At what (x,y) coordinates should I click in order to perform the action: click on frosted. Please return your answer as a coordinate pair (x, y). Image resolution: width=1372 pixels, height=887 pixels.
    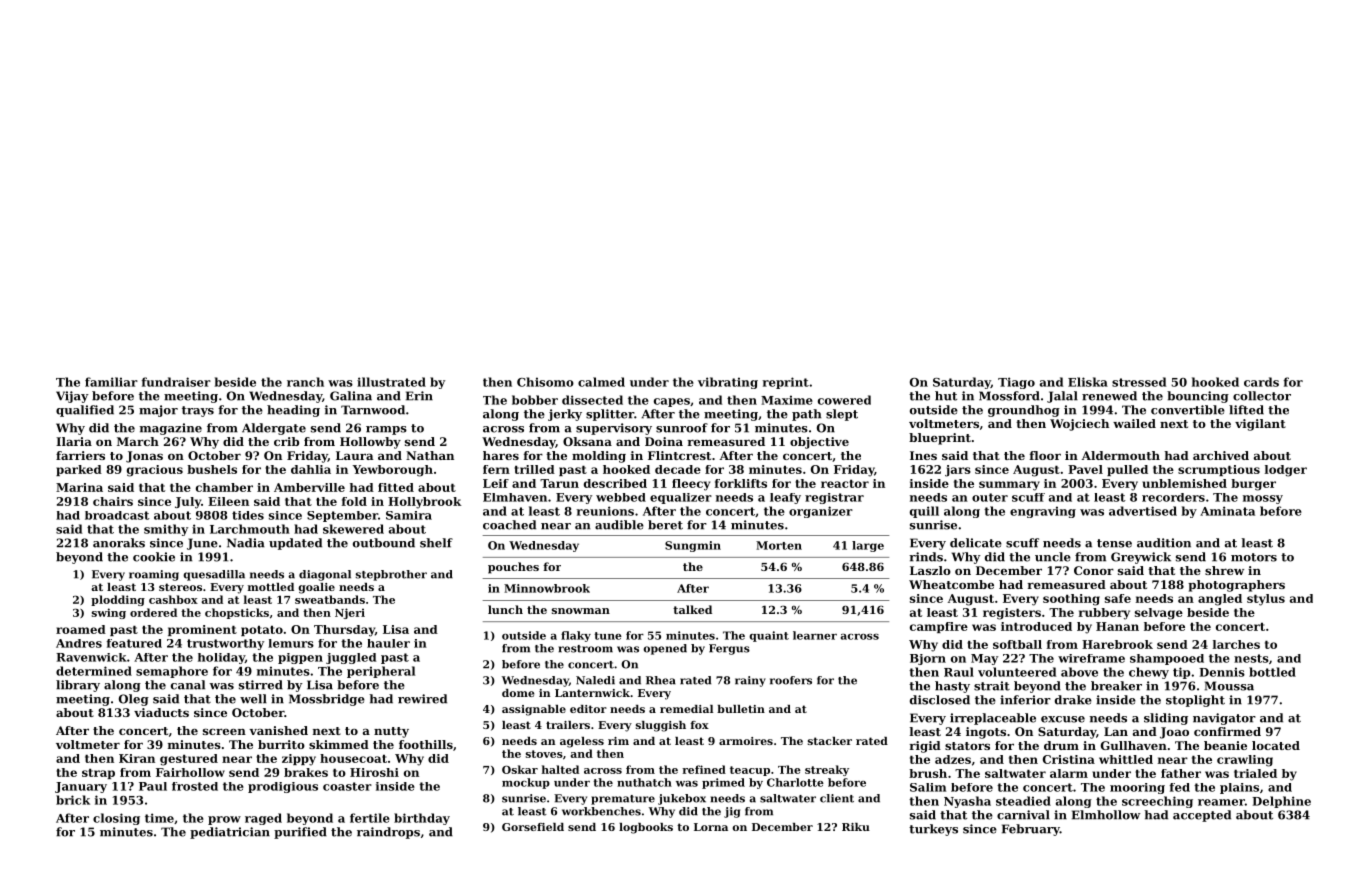
    Looking at the image, I should click on (195, 786).
